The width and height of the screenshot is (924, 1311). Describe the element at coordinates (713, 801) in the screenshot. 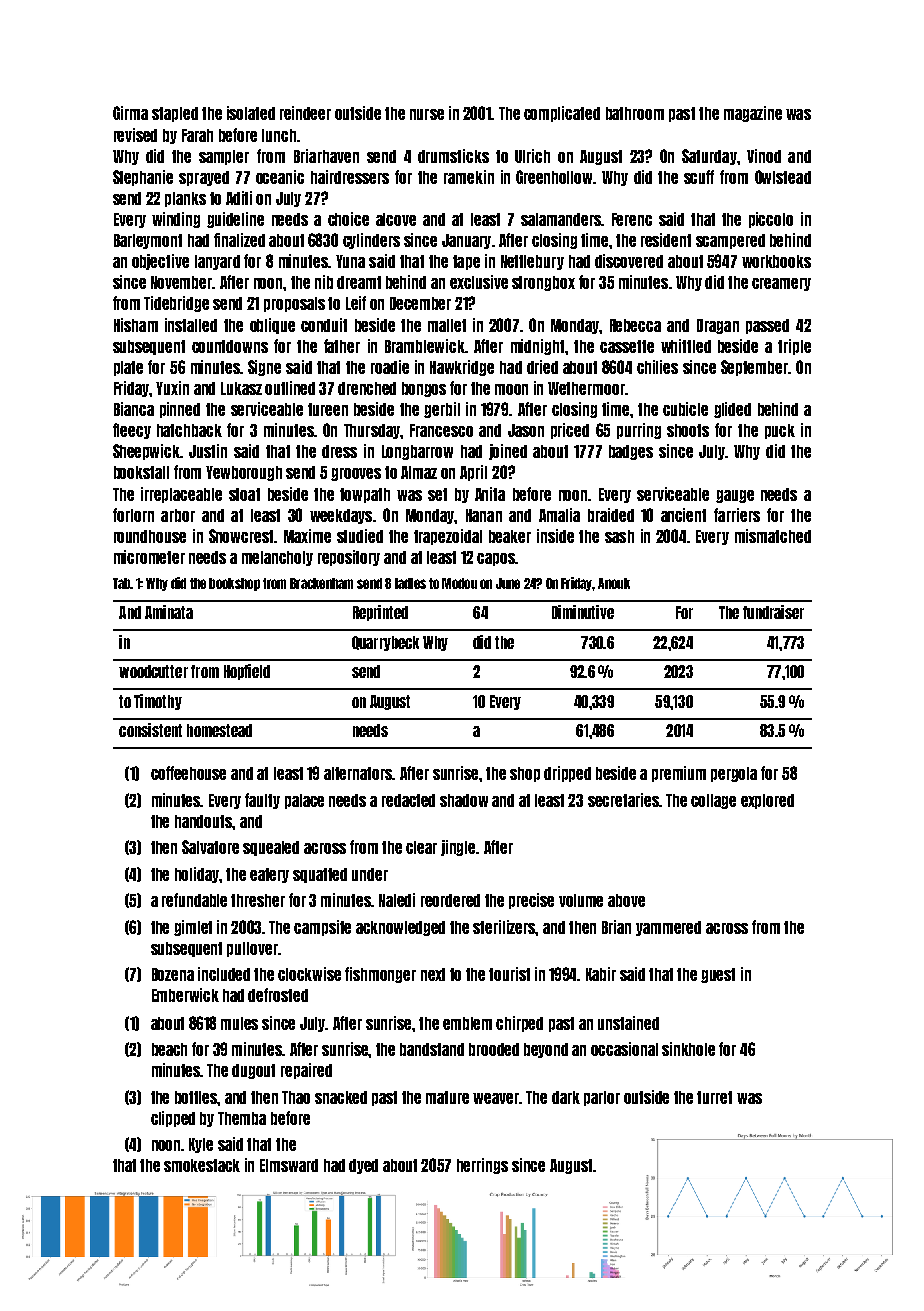

I see `collage` at that location.
